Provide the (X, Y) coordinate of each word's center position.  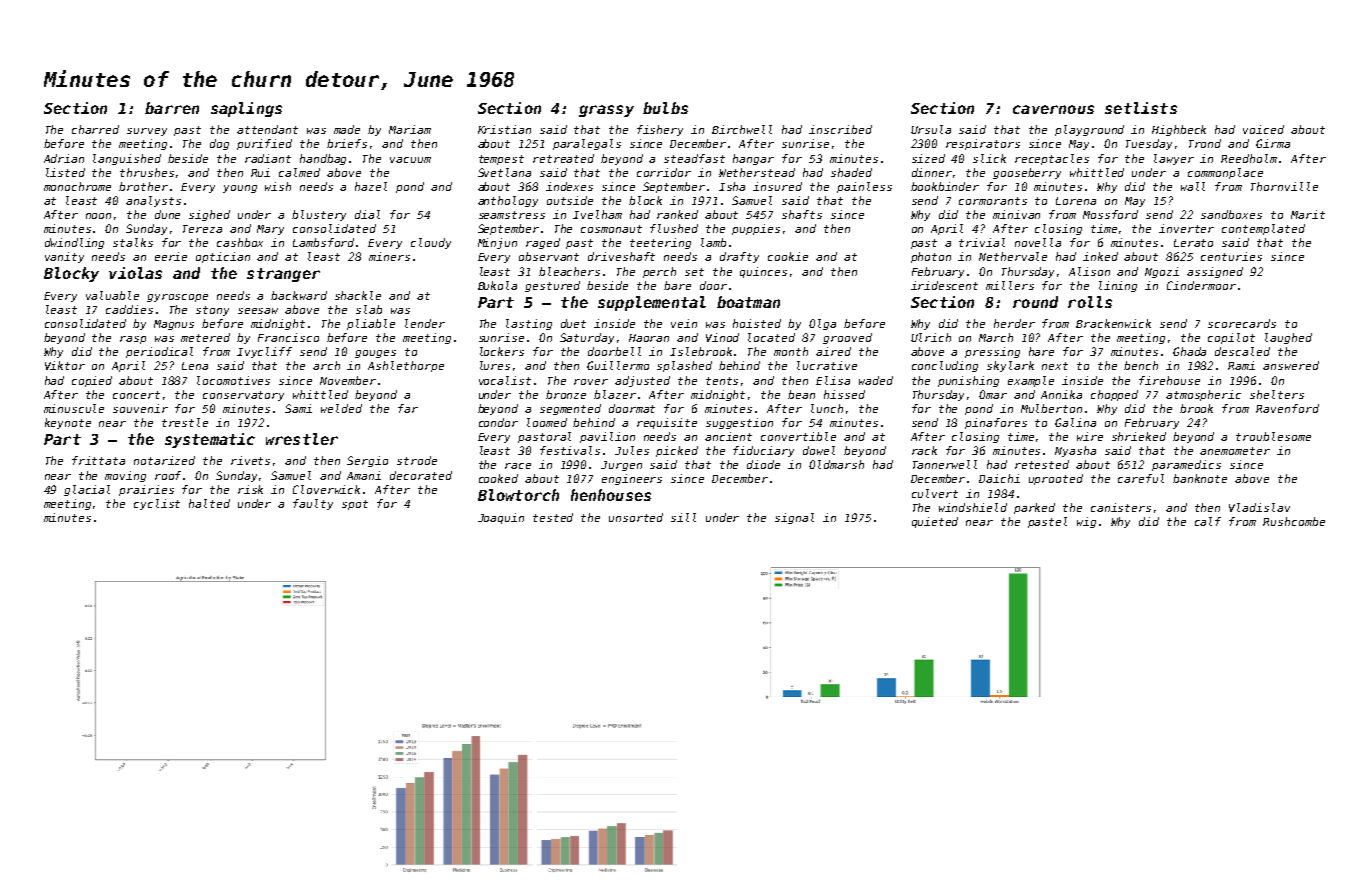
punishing (968, 381)
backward (299, 295)
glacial (87, 490)
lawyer (1174, 159)
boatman (748, 302)
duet (573, 323)
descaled (1242, 351)
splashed (684, 366)
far (408, 408)
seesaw (258, 311)
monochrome (77, 186)
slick (989, 158)
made (347, 129)
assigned (1215, 272)
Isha (732, 186)
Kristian (504, 129)
